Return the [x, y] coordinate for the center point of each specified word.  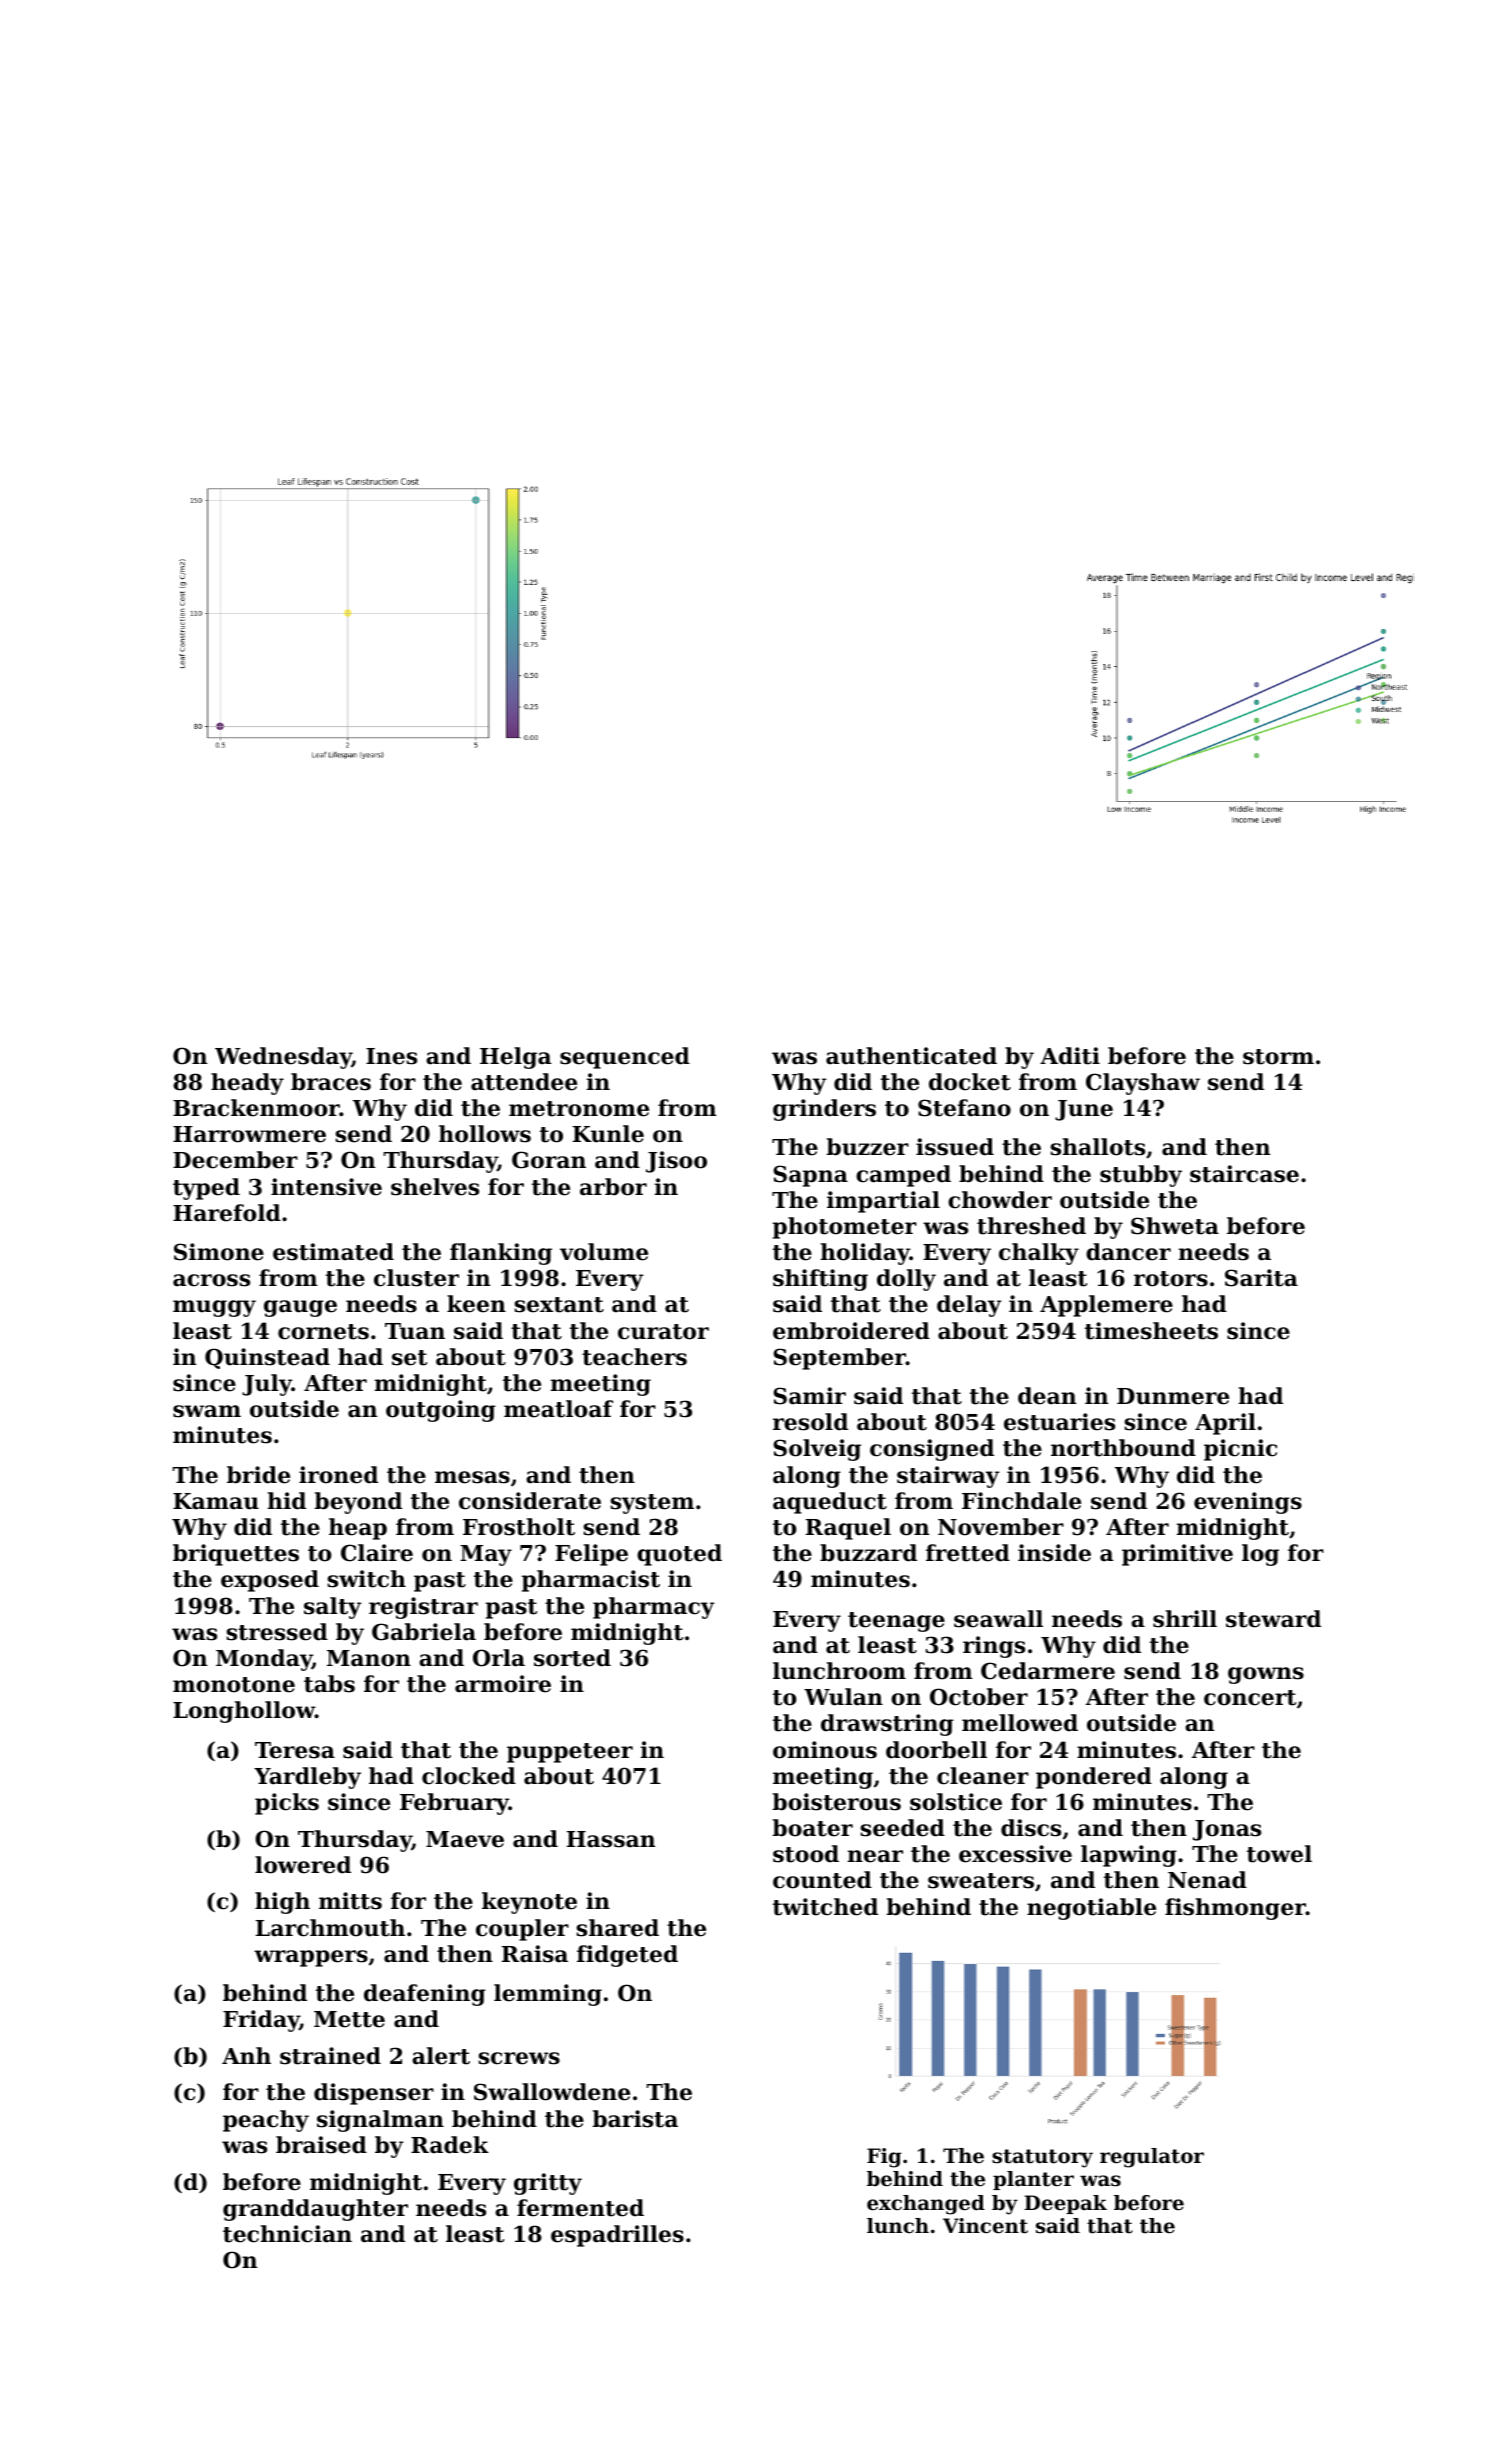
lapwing [1129, 1856]
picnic [1240, 1450]
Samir [809, 1396]
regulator [1152, 2158]
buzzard [868, 1553]
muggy [214, 1308]
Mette [349, 2019]
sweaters [981, 1881]
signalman [380, 2121]
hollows [485, 1134]
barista [635, 2119]
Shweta [1175, 1226]
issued [955, 1147]
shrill [1185, 1619]
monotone [234, 1685]
